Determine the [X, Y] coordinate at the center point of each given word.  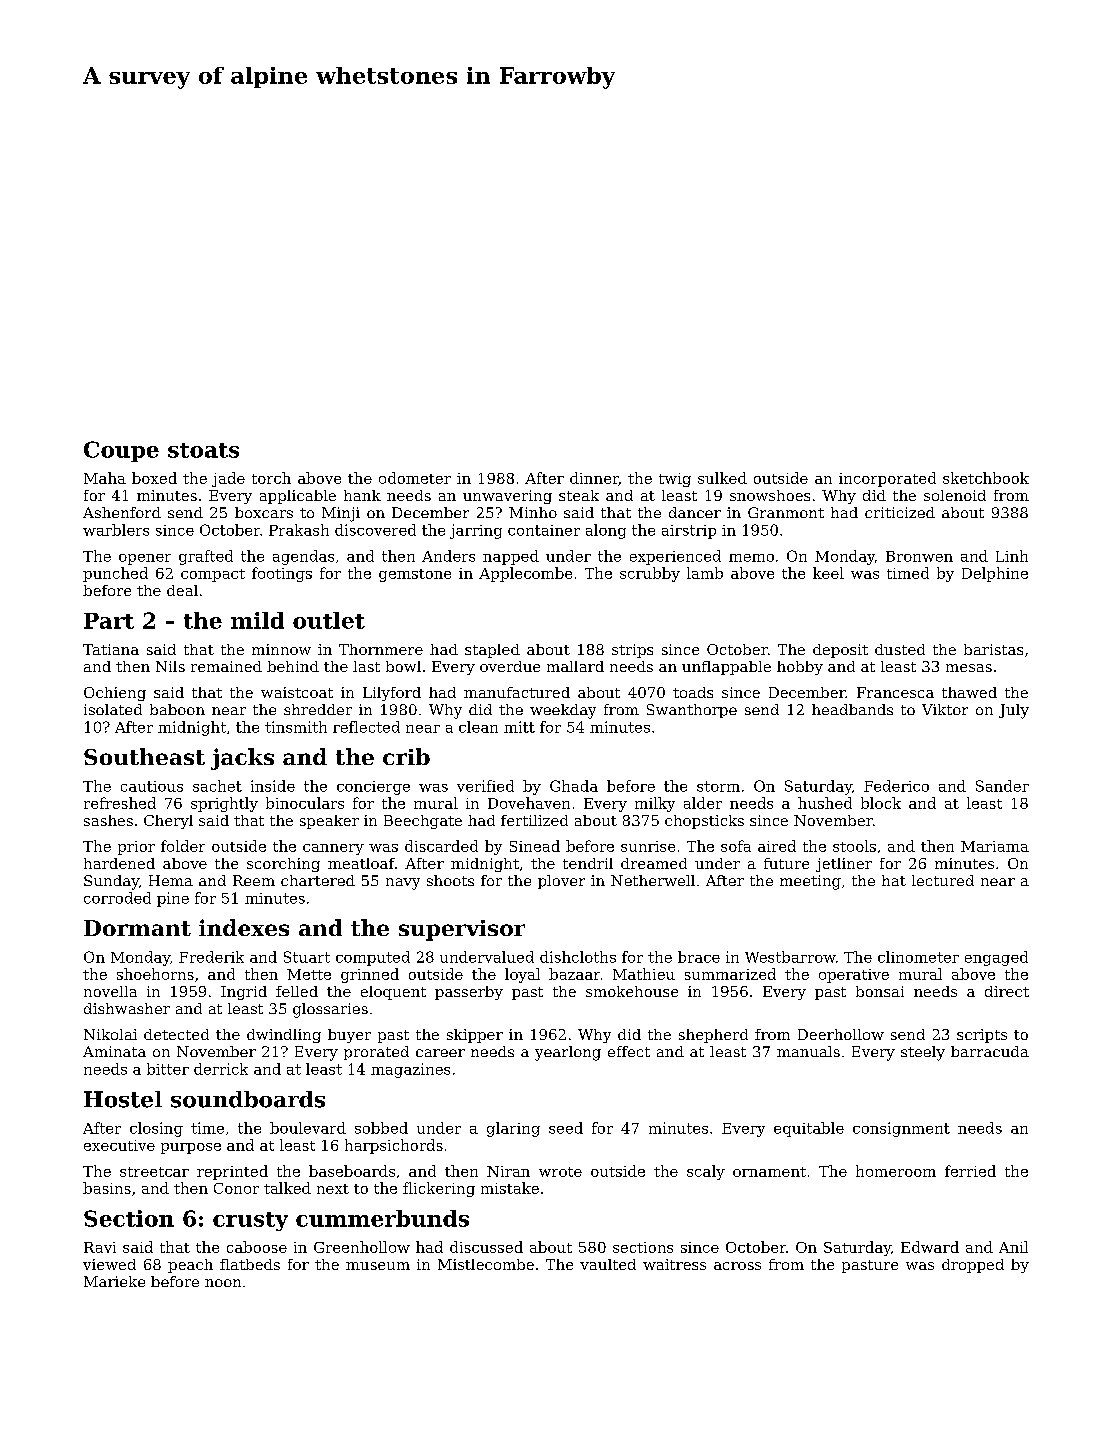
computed [373, 958]
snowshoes [770, 495]
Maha [105, 478]
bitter [168, 1069]
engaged [996, 958]
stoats [203, 450]
